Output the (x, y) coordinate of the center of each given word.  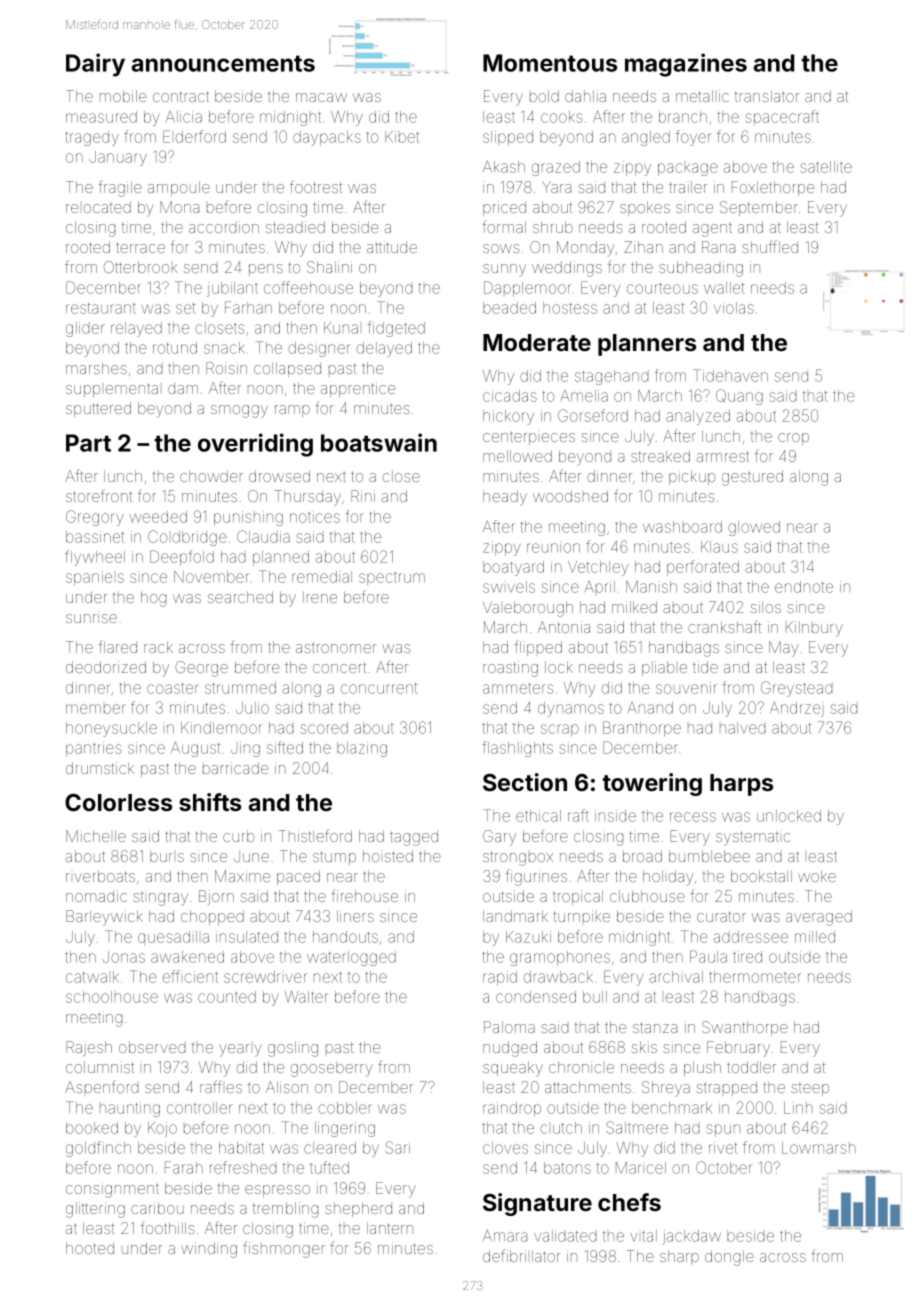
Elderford (194, 136)
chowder (211, 476)
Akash (504, 167)
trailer (688, 187)
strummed (240, 688)
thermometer (755, 977)
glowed (754, 528)
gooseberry (332, 1069)
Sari (397, 1147)
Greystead (796, 689)
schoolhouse (112, 997)
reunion (553, 547)
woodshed (570, 496)
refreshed (243, 1167)
